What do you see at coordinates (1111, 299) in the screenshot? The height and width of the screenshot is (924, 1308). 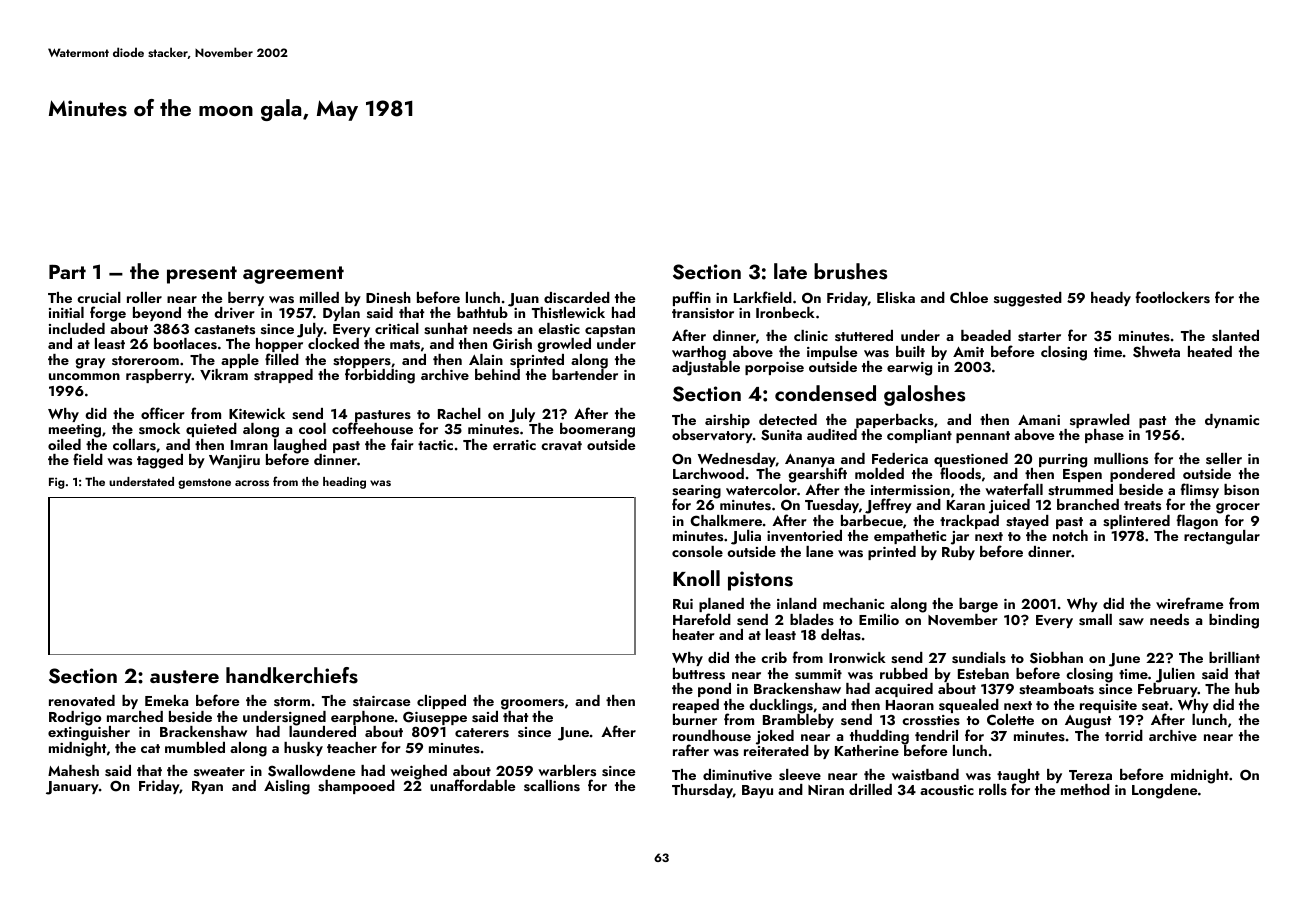 I see `heady` at bounding box center [1111, 299].
